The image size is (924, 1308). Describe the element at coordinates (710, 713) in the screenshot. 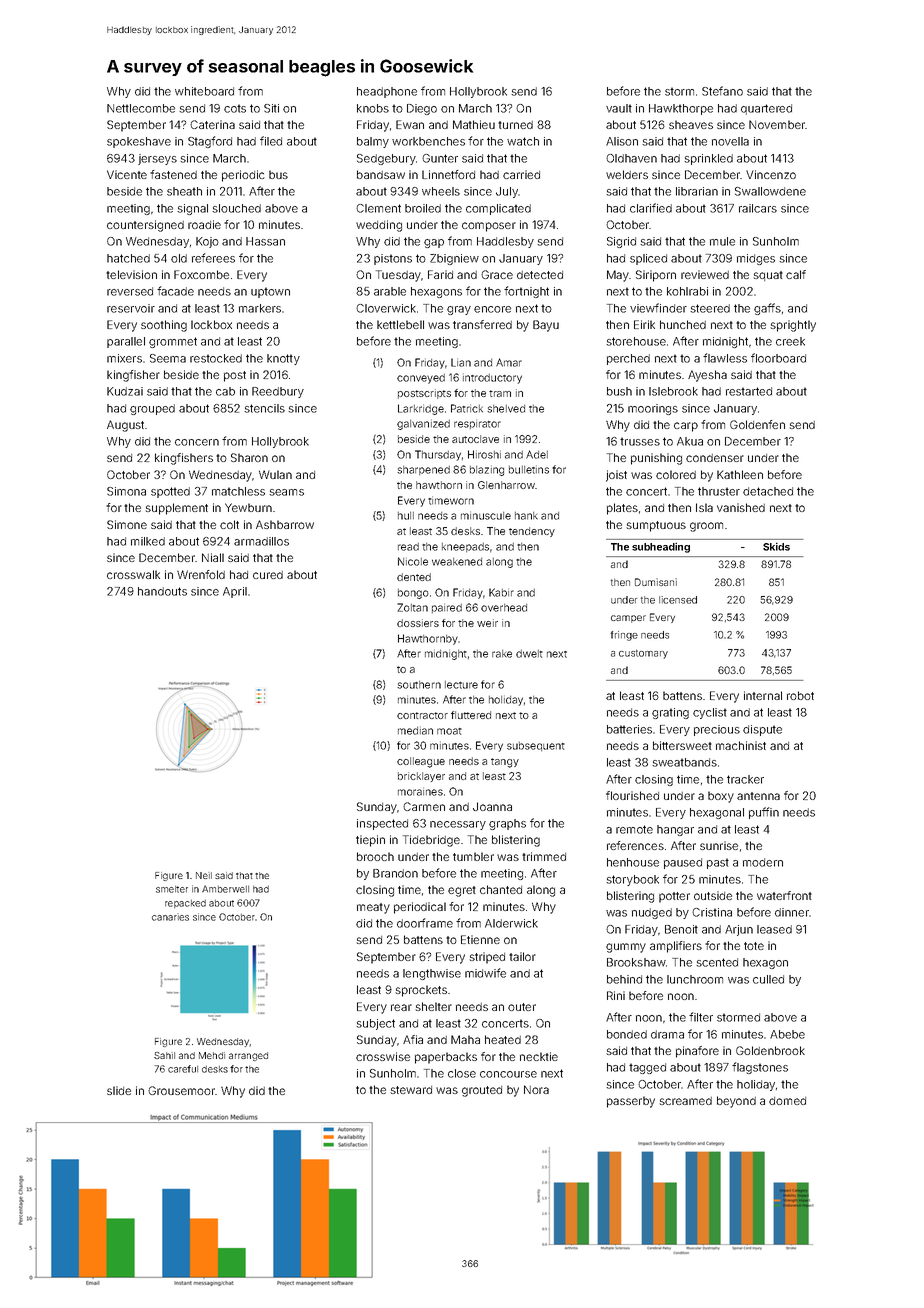

I see `cyclist` at that location.
